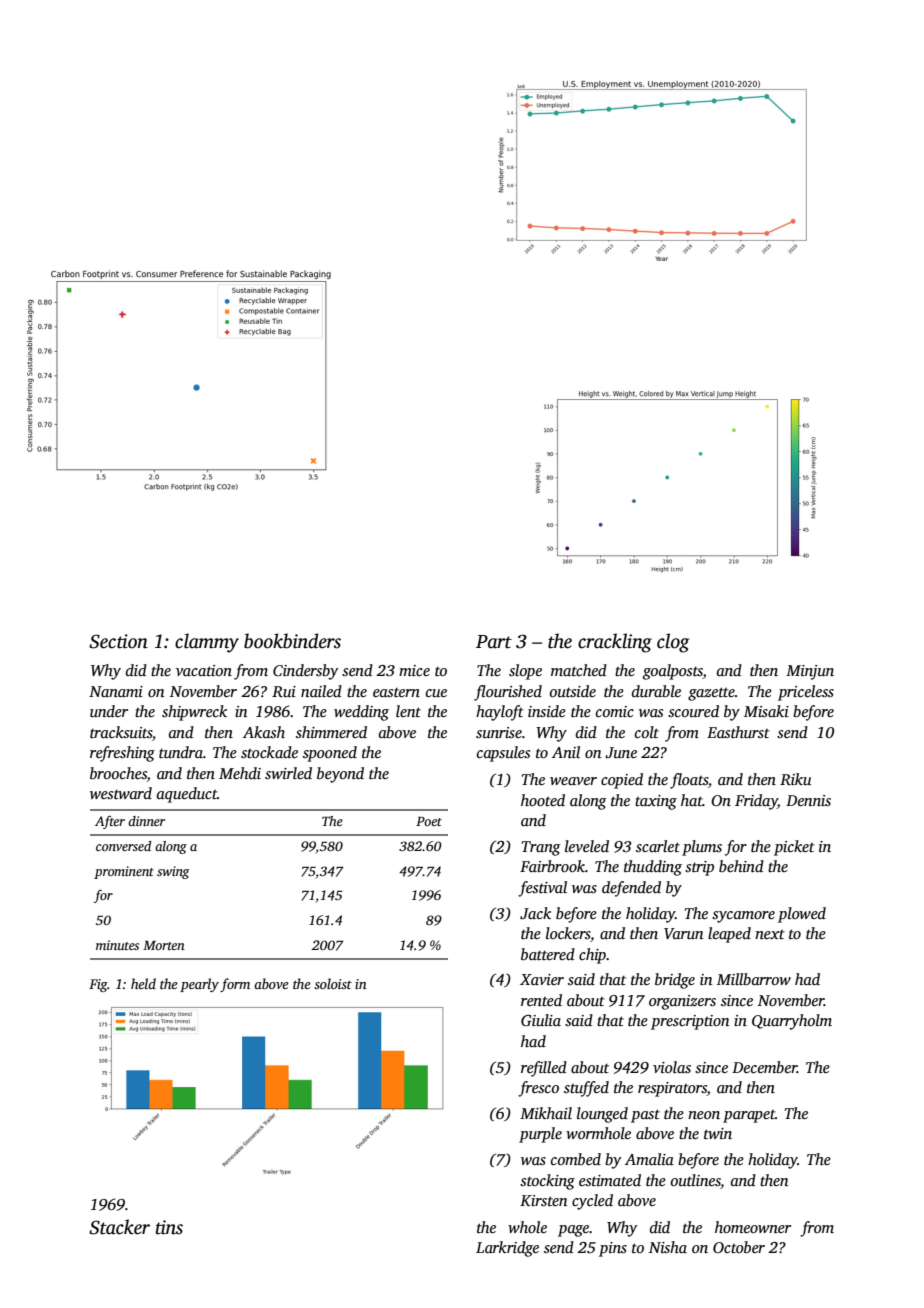 The width and height of the page is (924, 1308). Describe the element at coordinates (749, 1116) in the page. I see `parapet` at that location.
